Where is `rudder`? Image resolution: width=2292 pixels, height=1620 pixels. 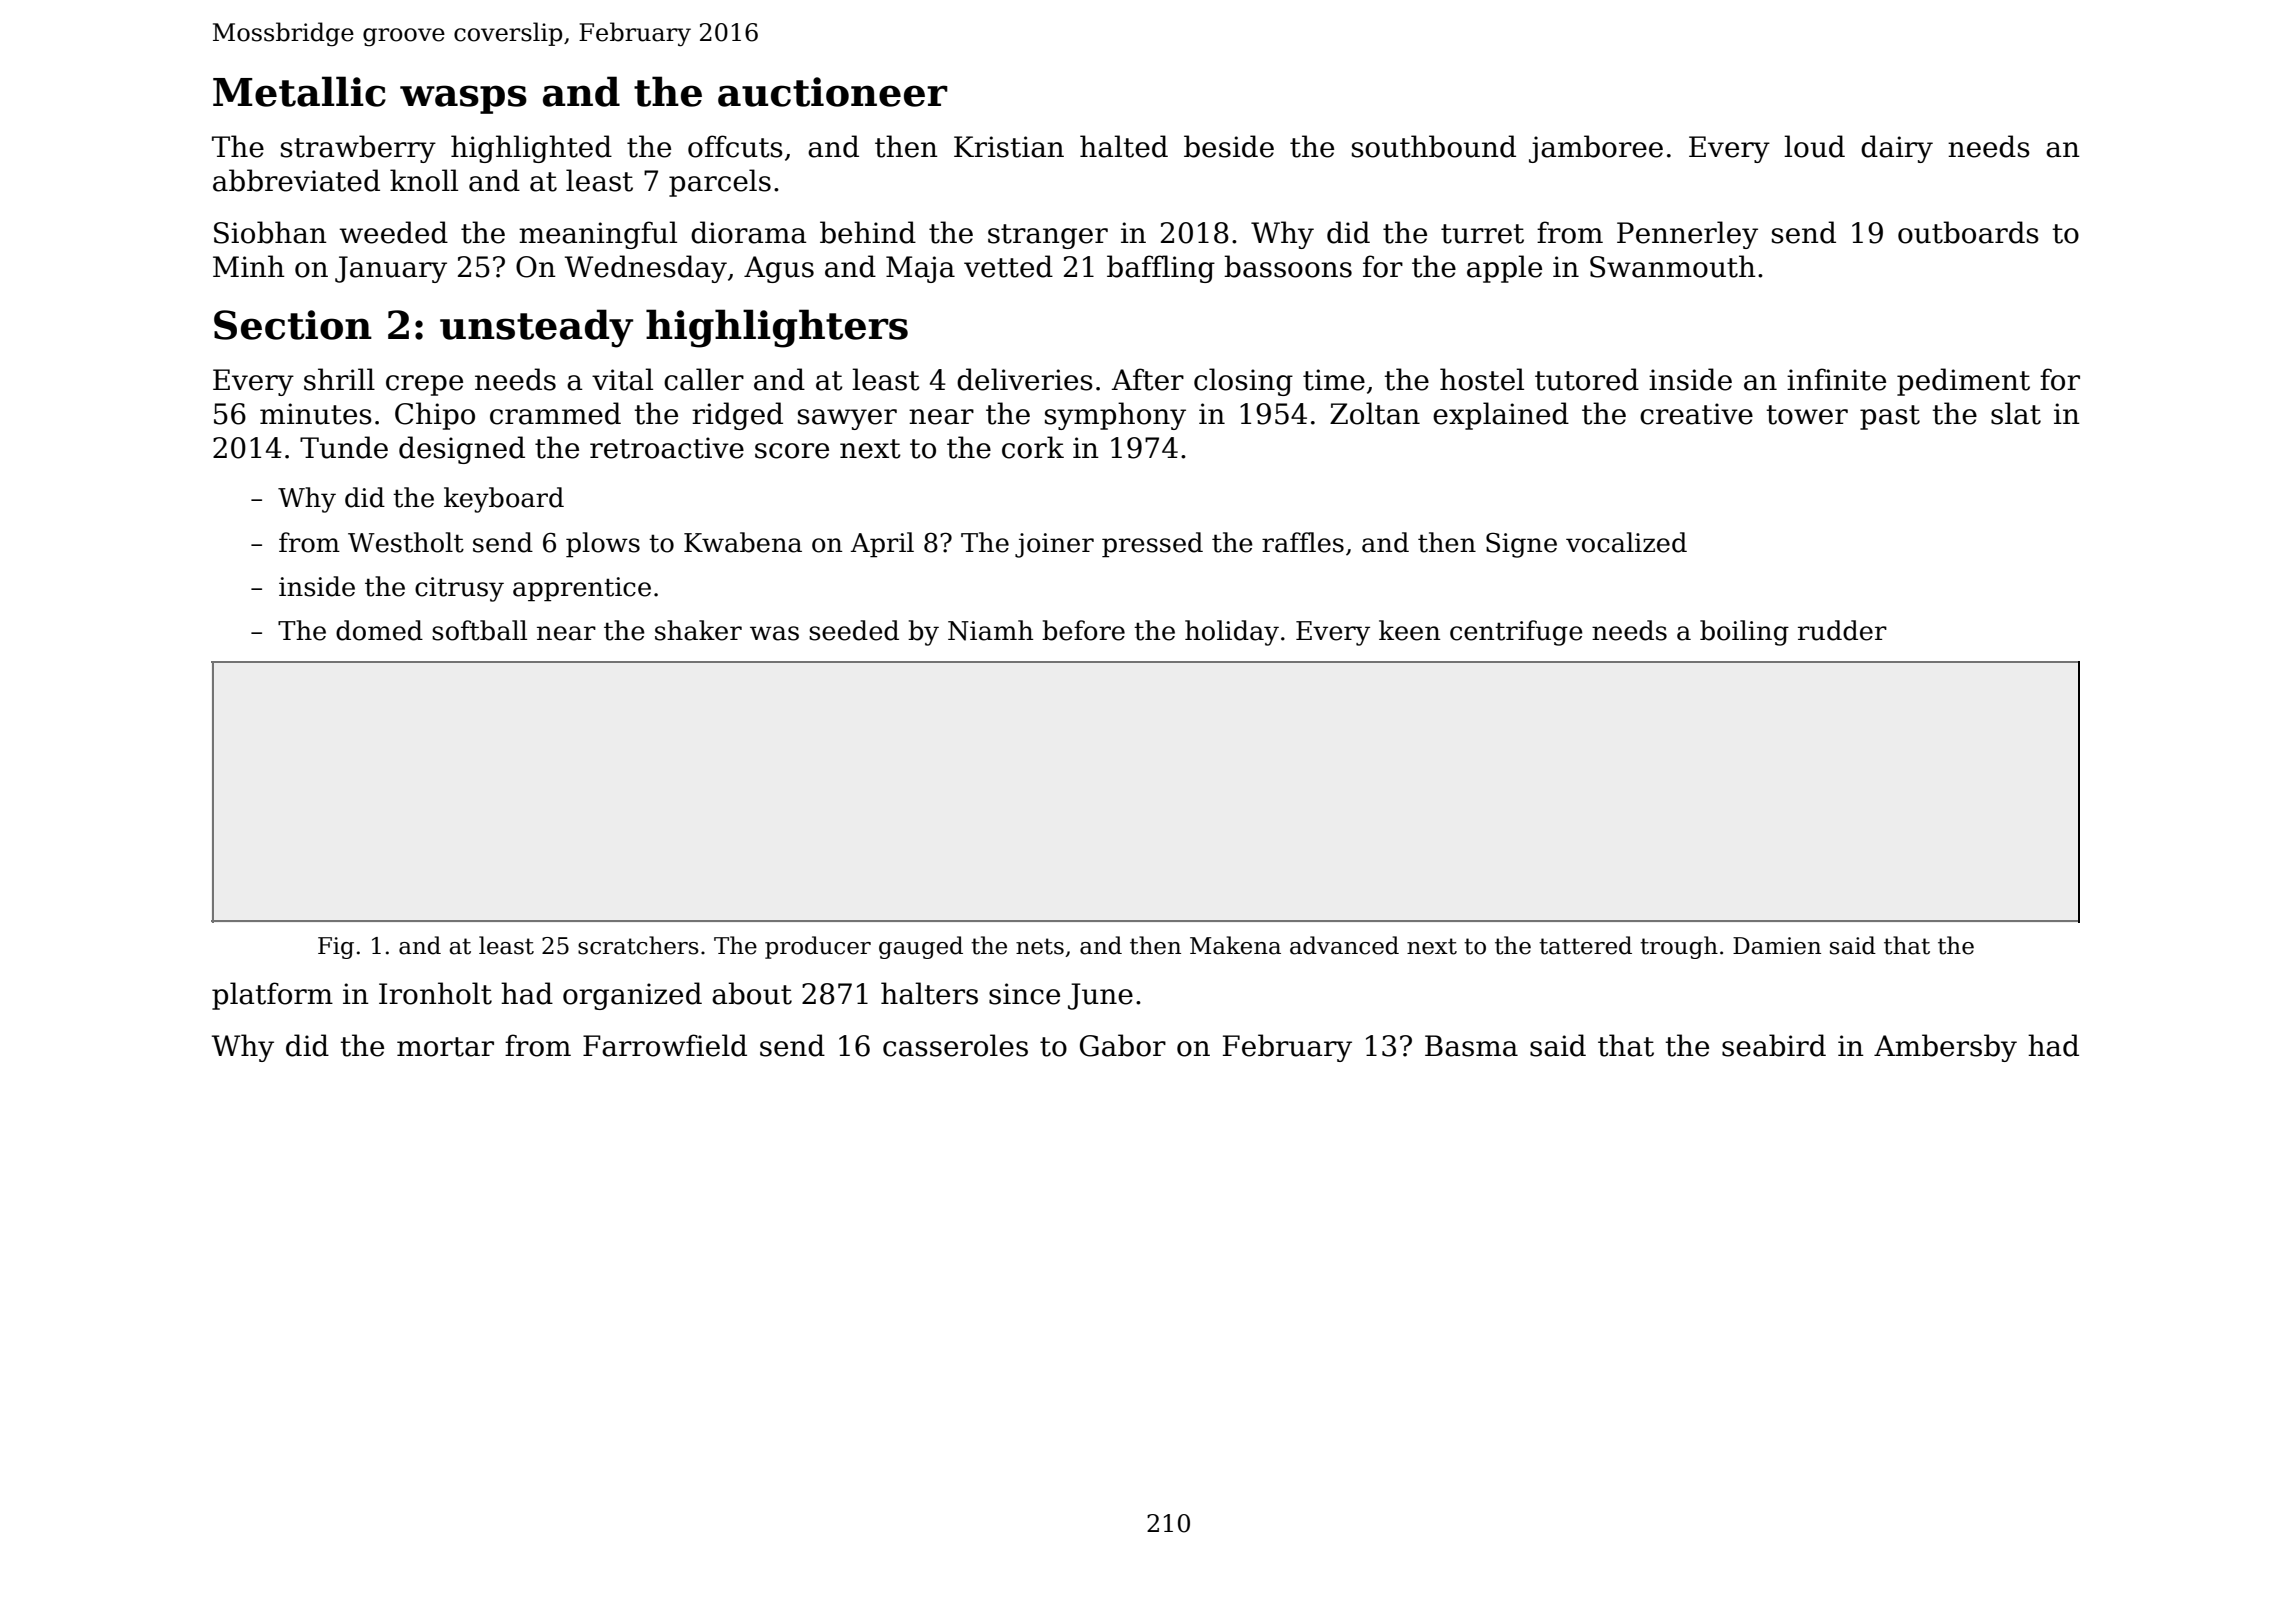 rudder is located at coordinates (1842, 630).
